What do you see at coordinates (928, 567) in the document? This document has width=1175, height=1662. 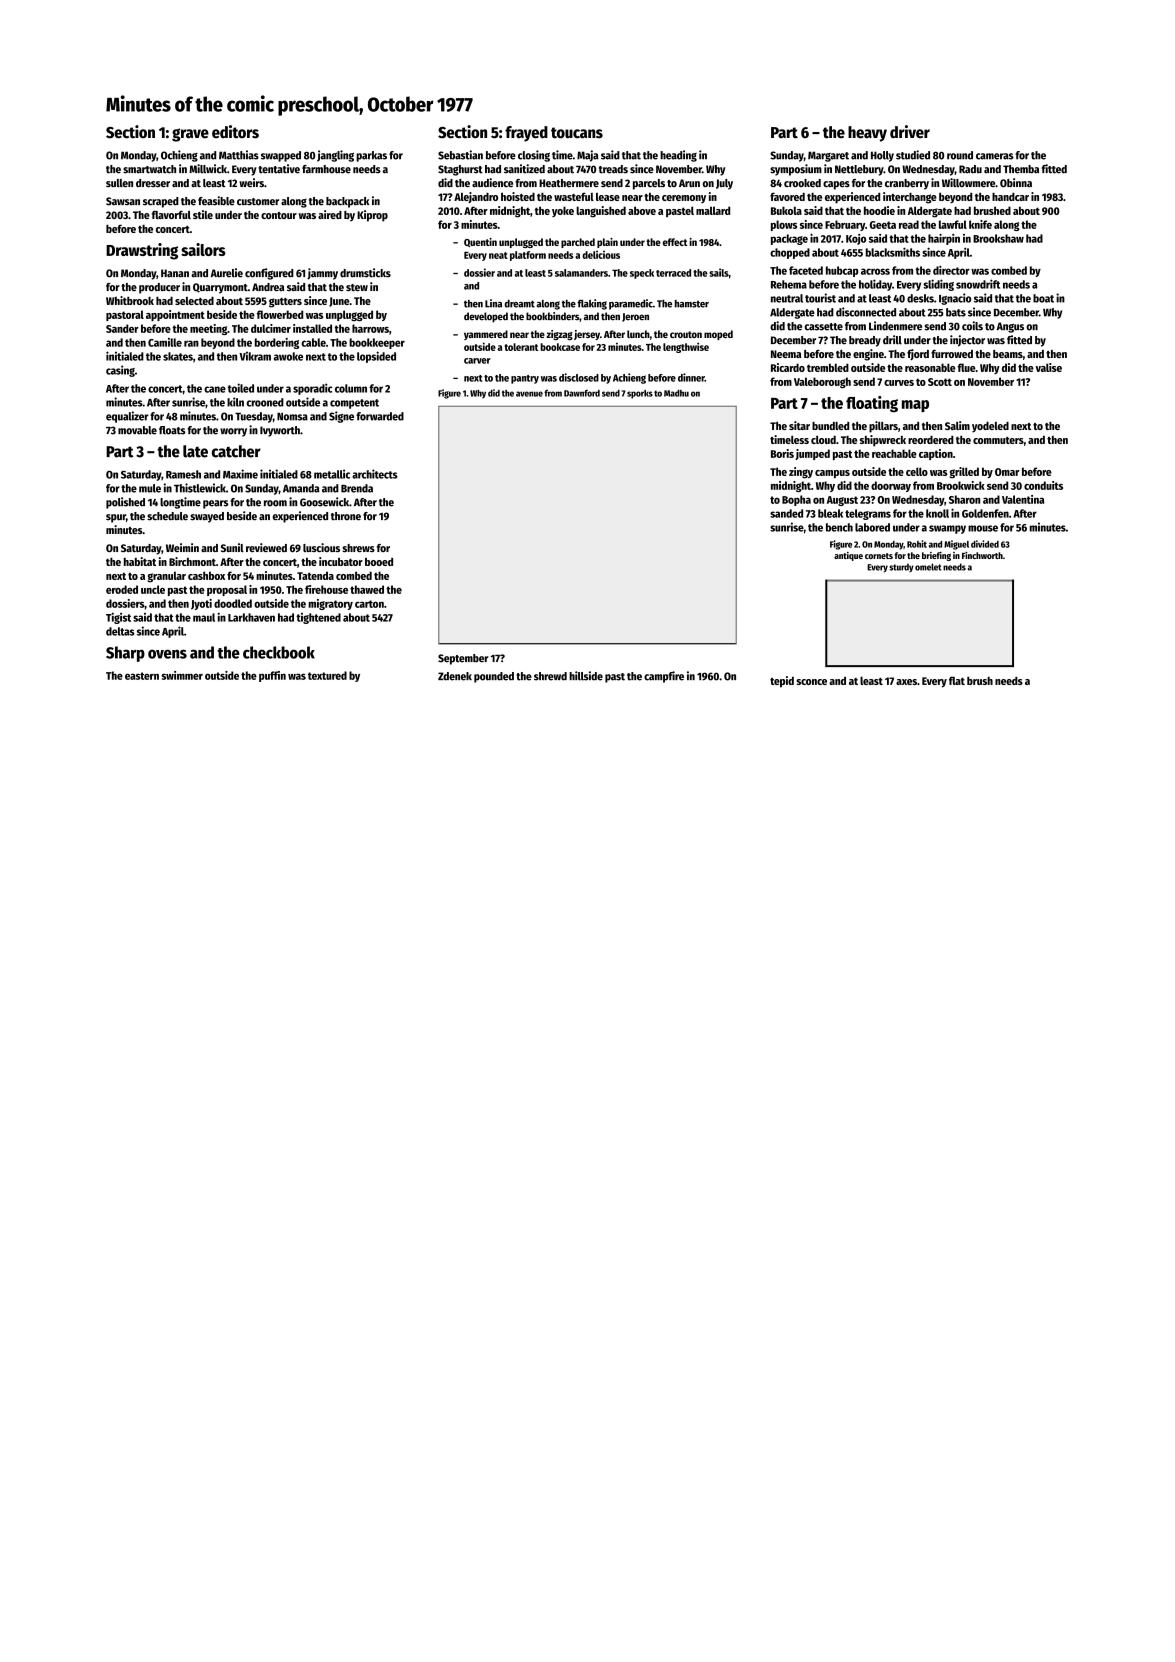 I see `omelet` at bounding box center [928, 567].
